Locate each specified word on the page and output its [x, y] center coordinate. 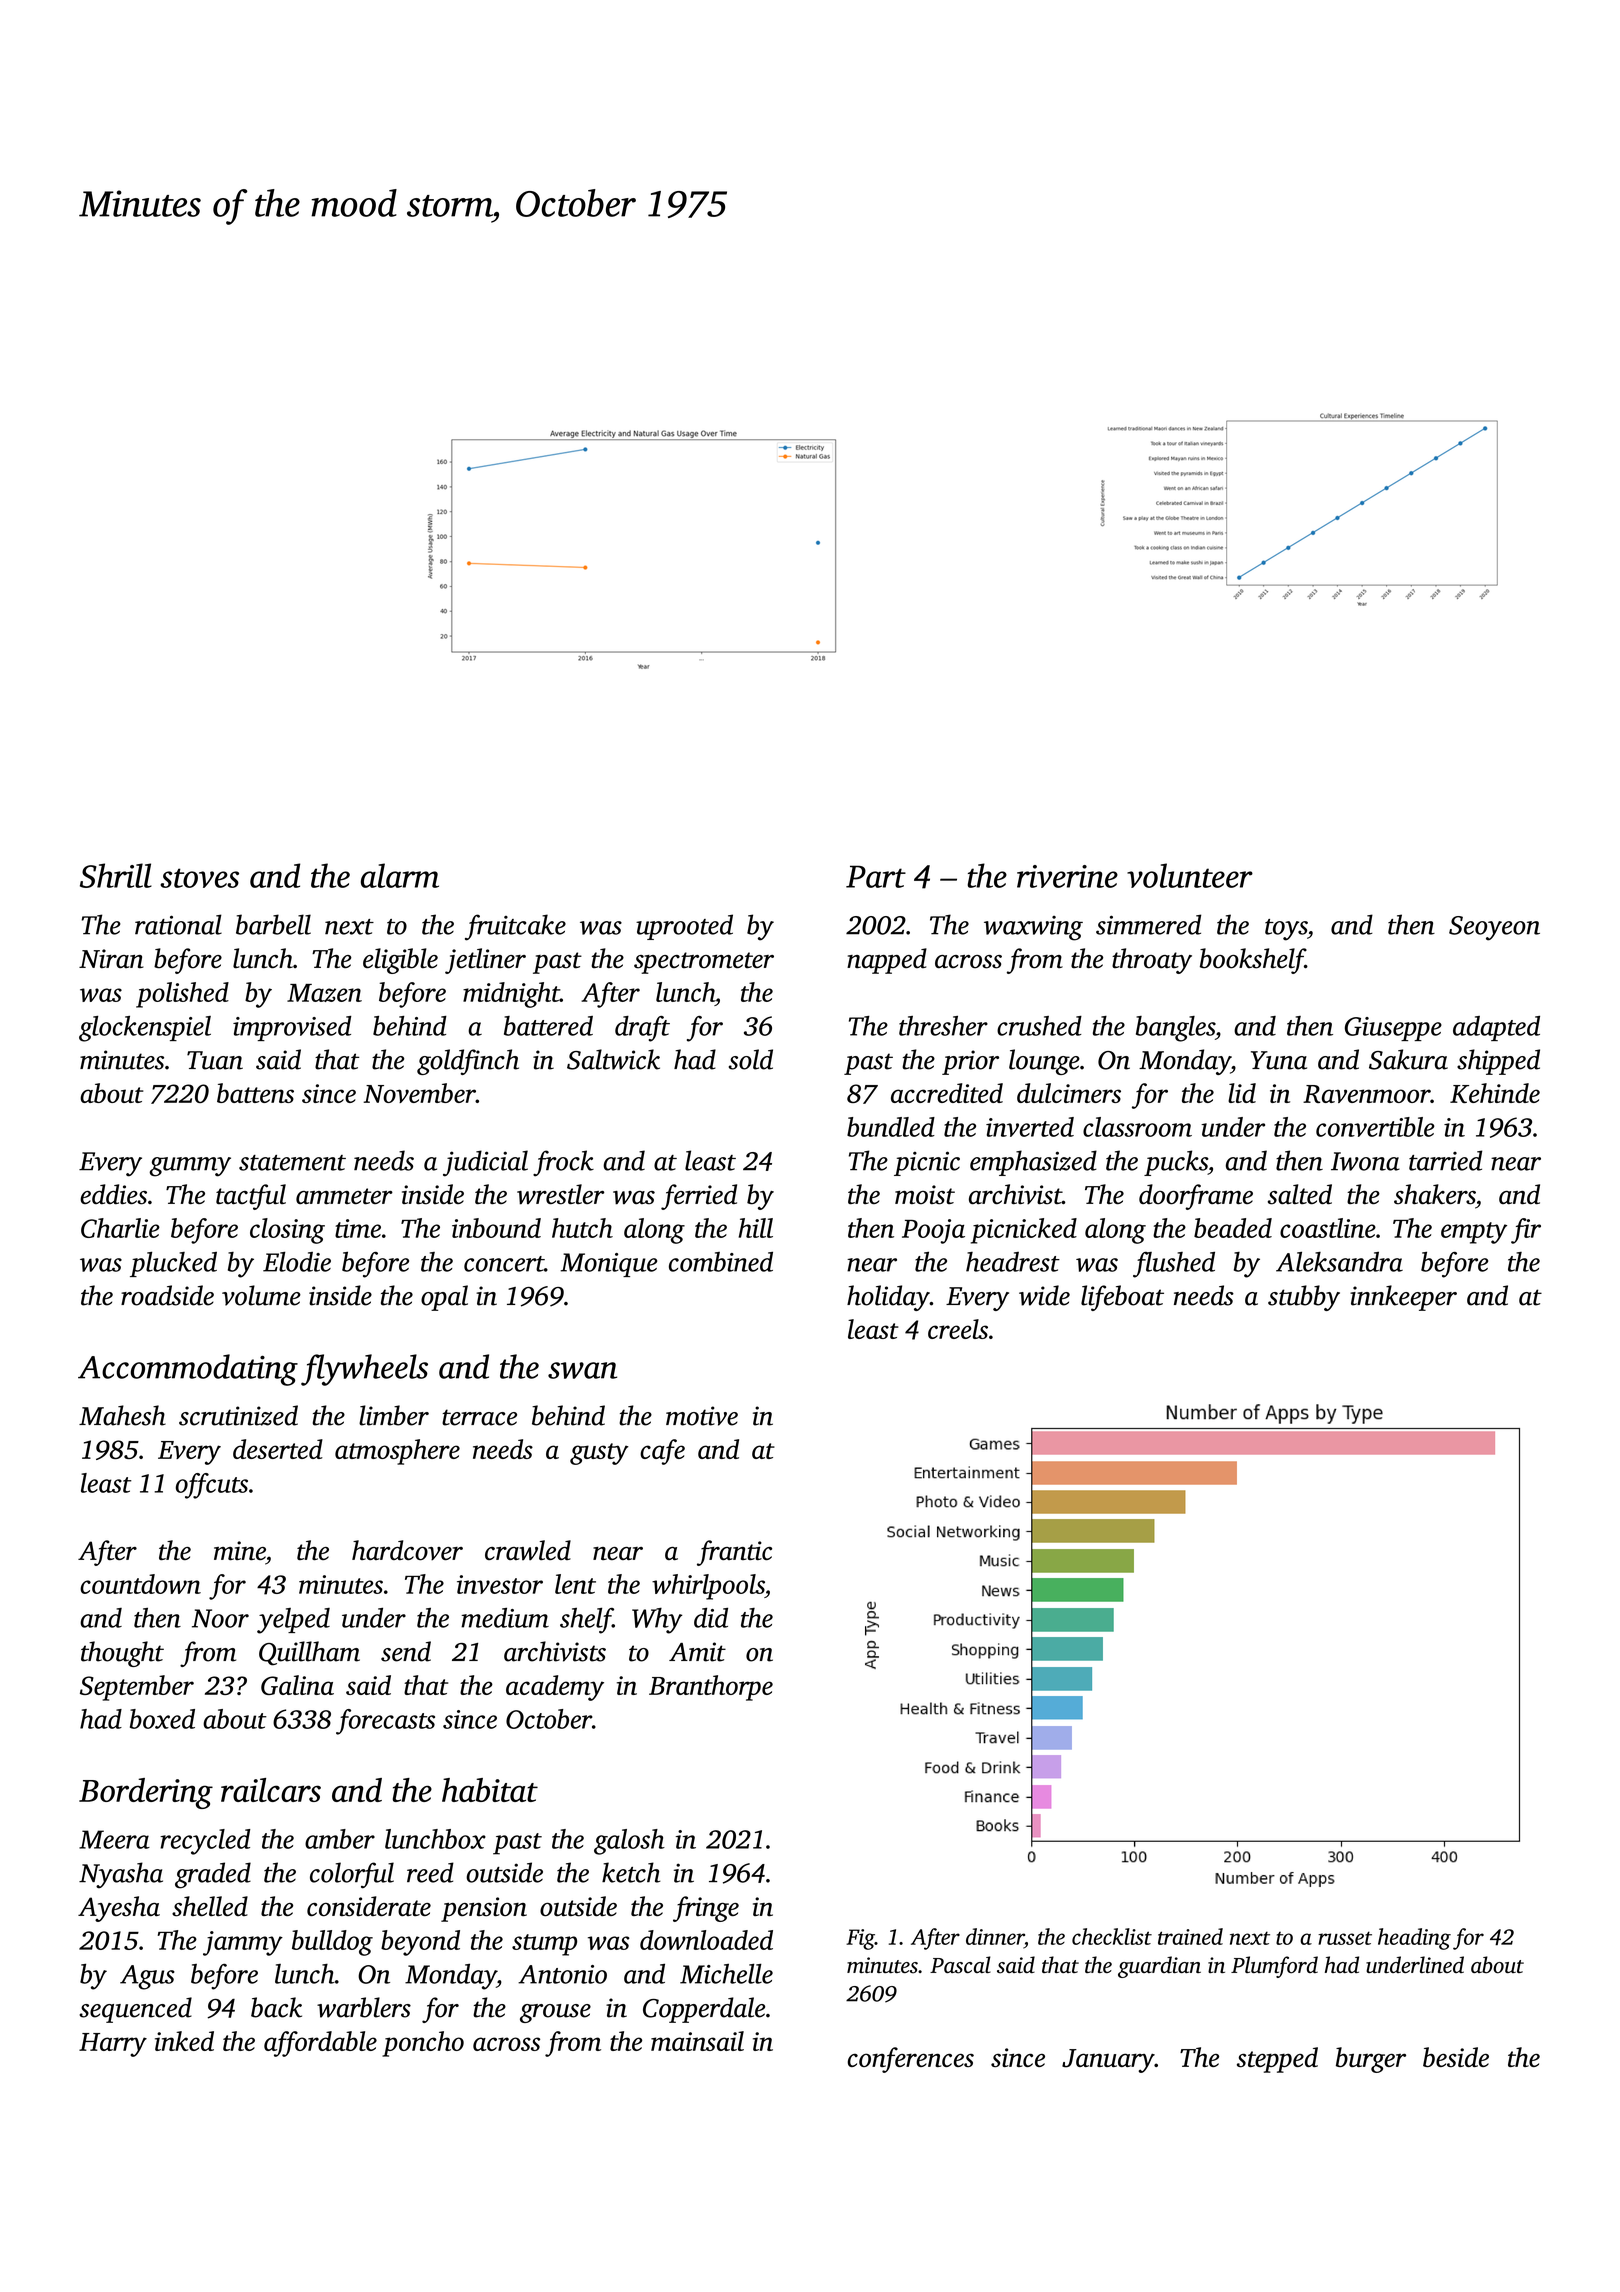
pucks [1176, 1163]
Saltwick [613, 1059]
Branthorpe [711, 1688]
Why [657, 1621]
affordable [320, 2044]
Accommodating [188, 1370]
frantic [734, 1553]
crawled [528, 1550]
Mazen [324, 993]
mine [240, 1551]
